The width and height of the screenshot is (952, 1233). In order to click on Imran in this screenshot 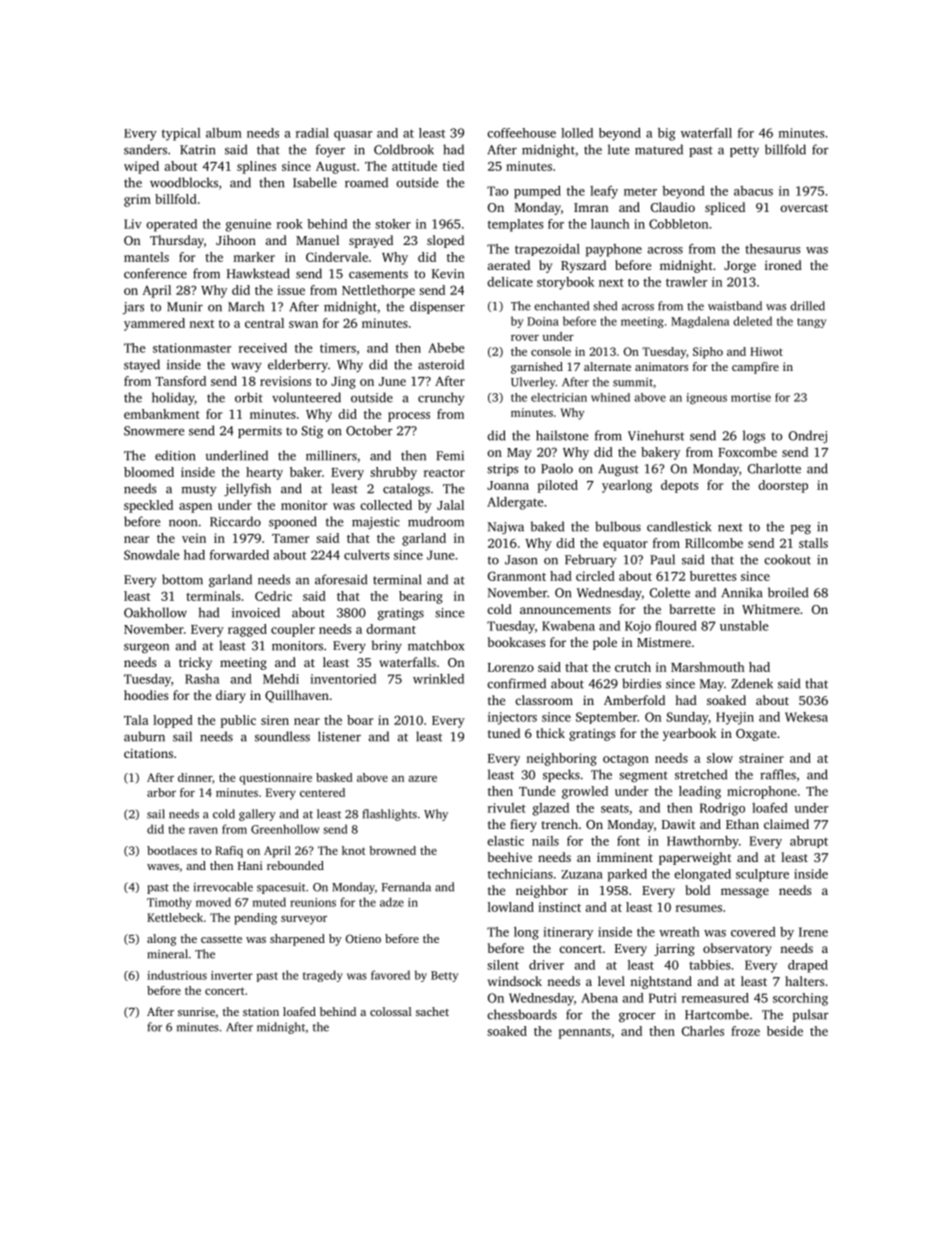, I will do `click(591, 207)`.
